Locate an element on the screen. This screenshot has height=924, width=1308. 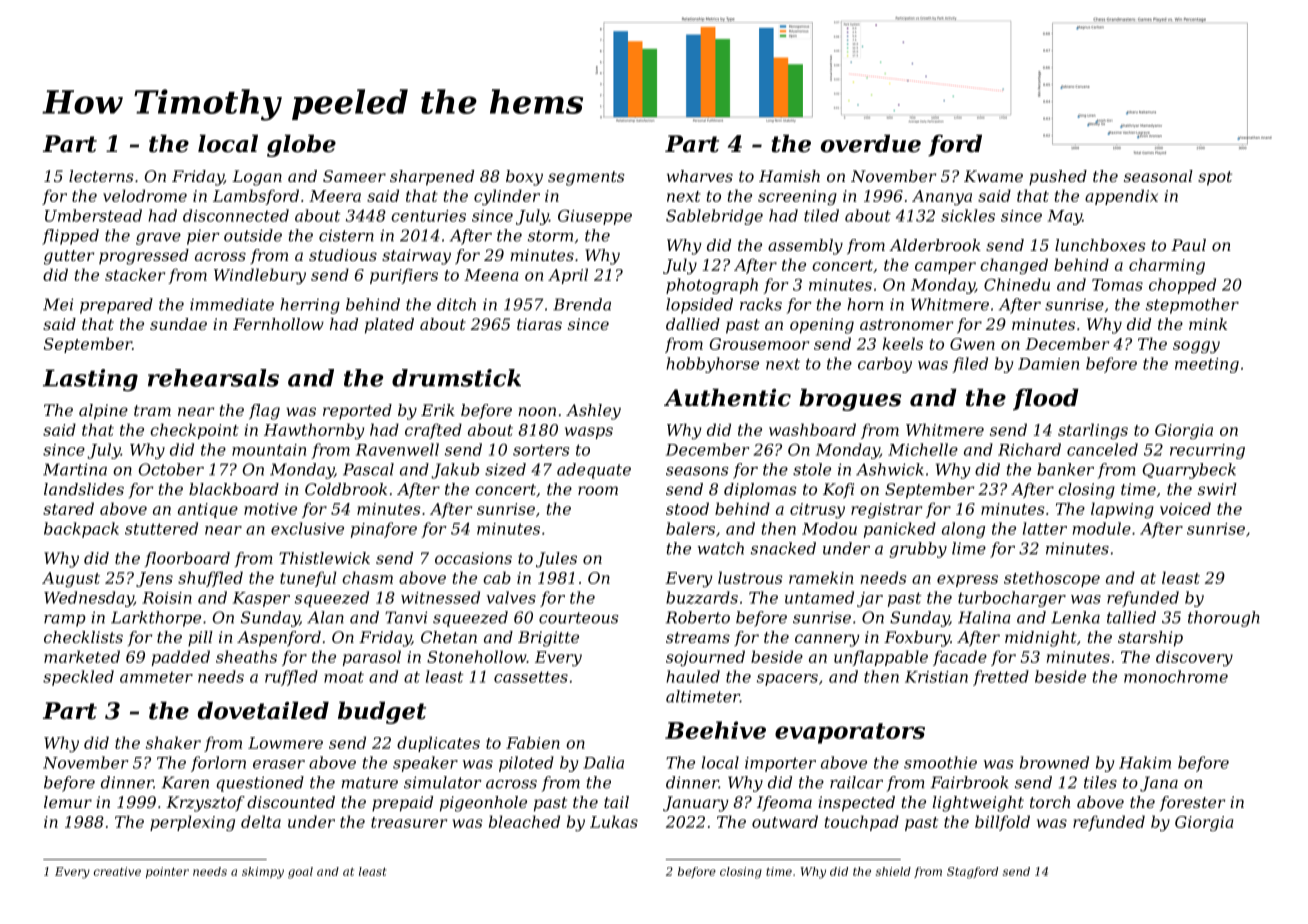
skimpy is located at coordinates (263, 873).
